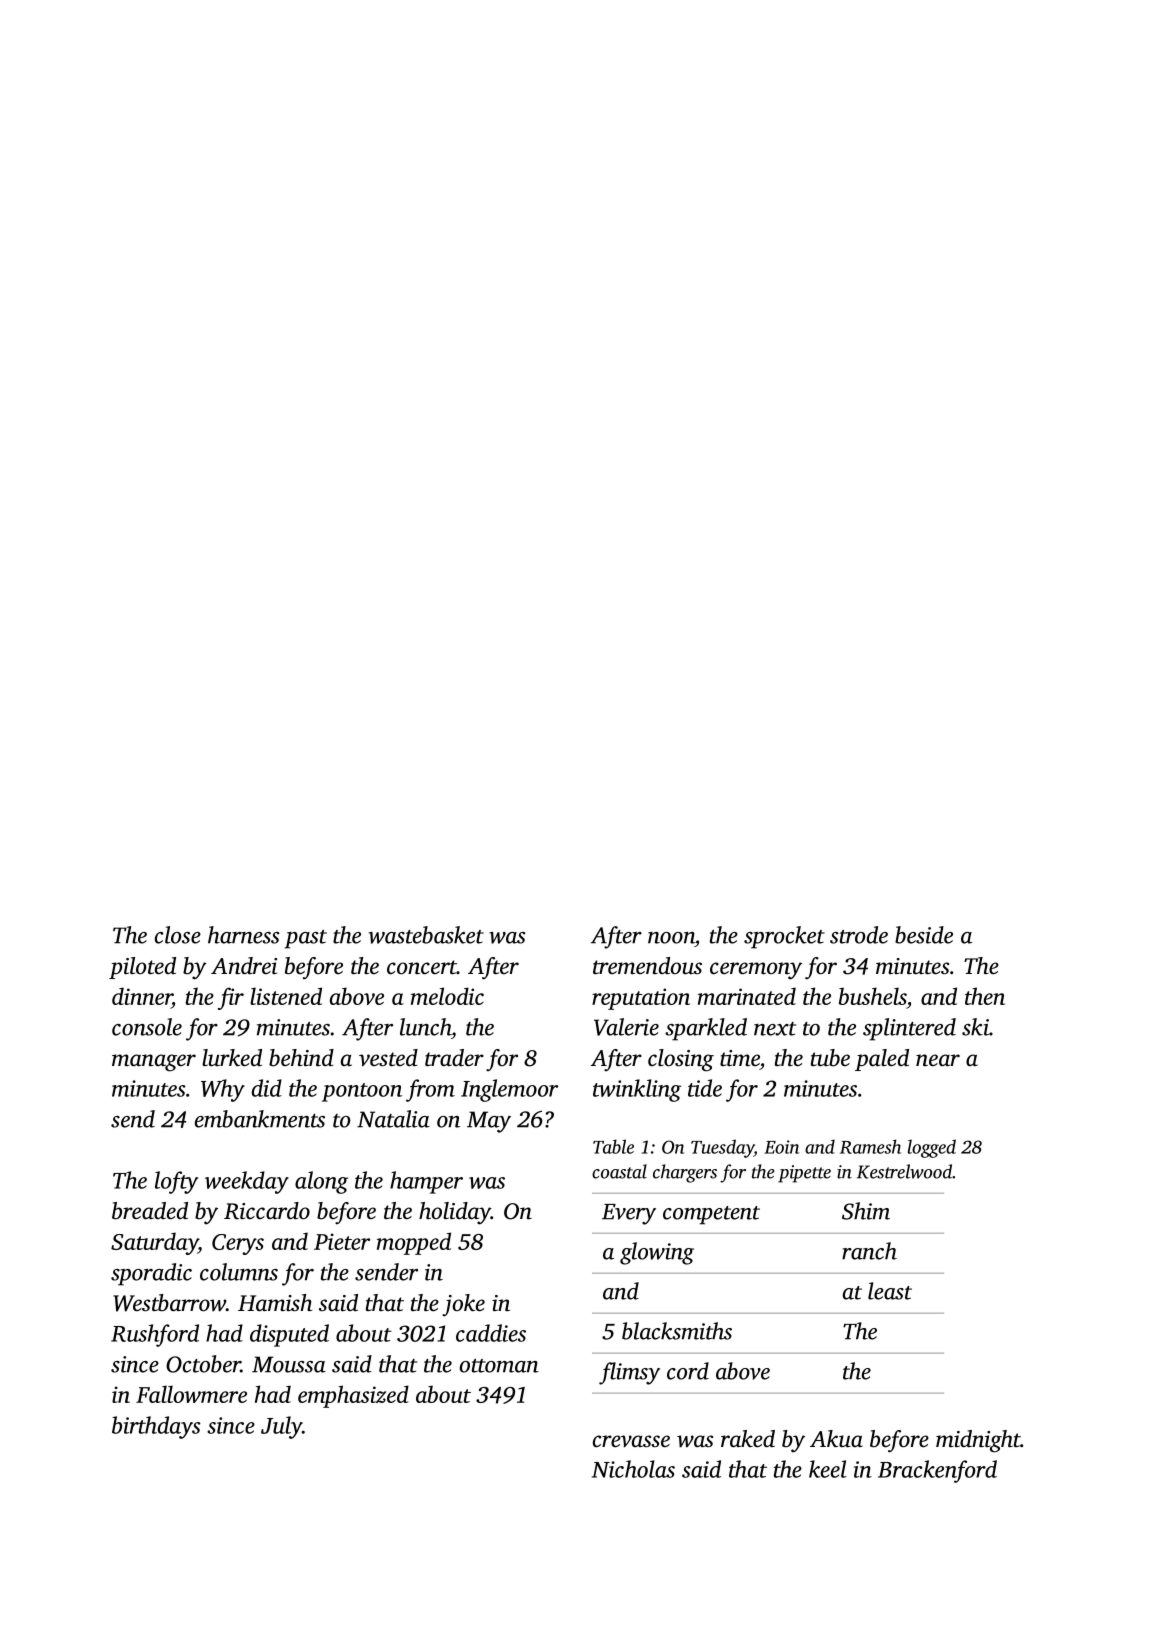 This screenshot has height=1628, width=1151. I want to click on Ramesh, so click(870, 1146).
